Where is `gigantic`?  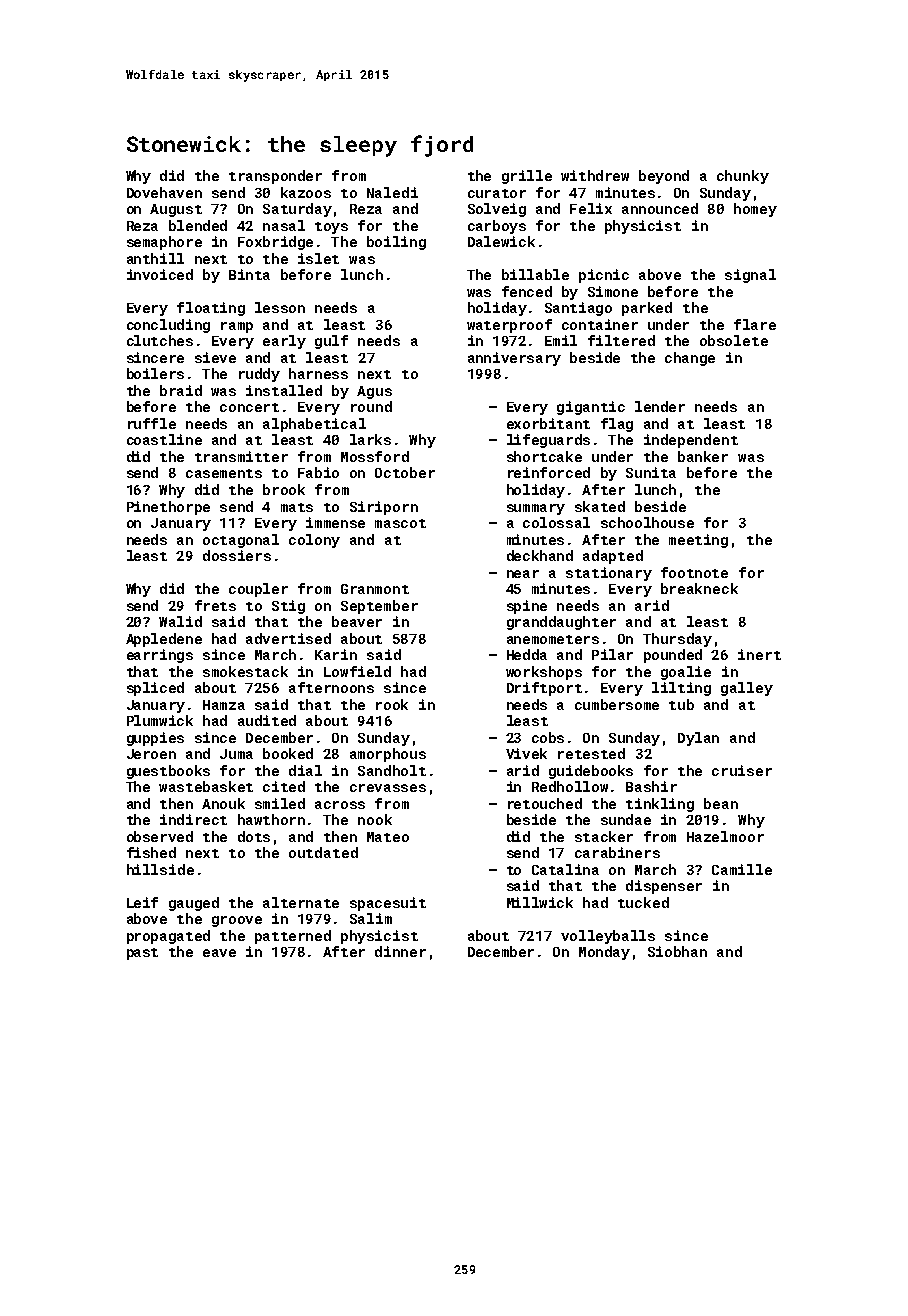
gigantic is located at coordinates (591, 408).
